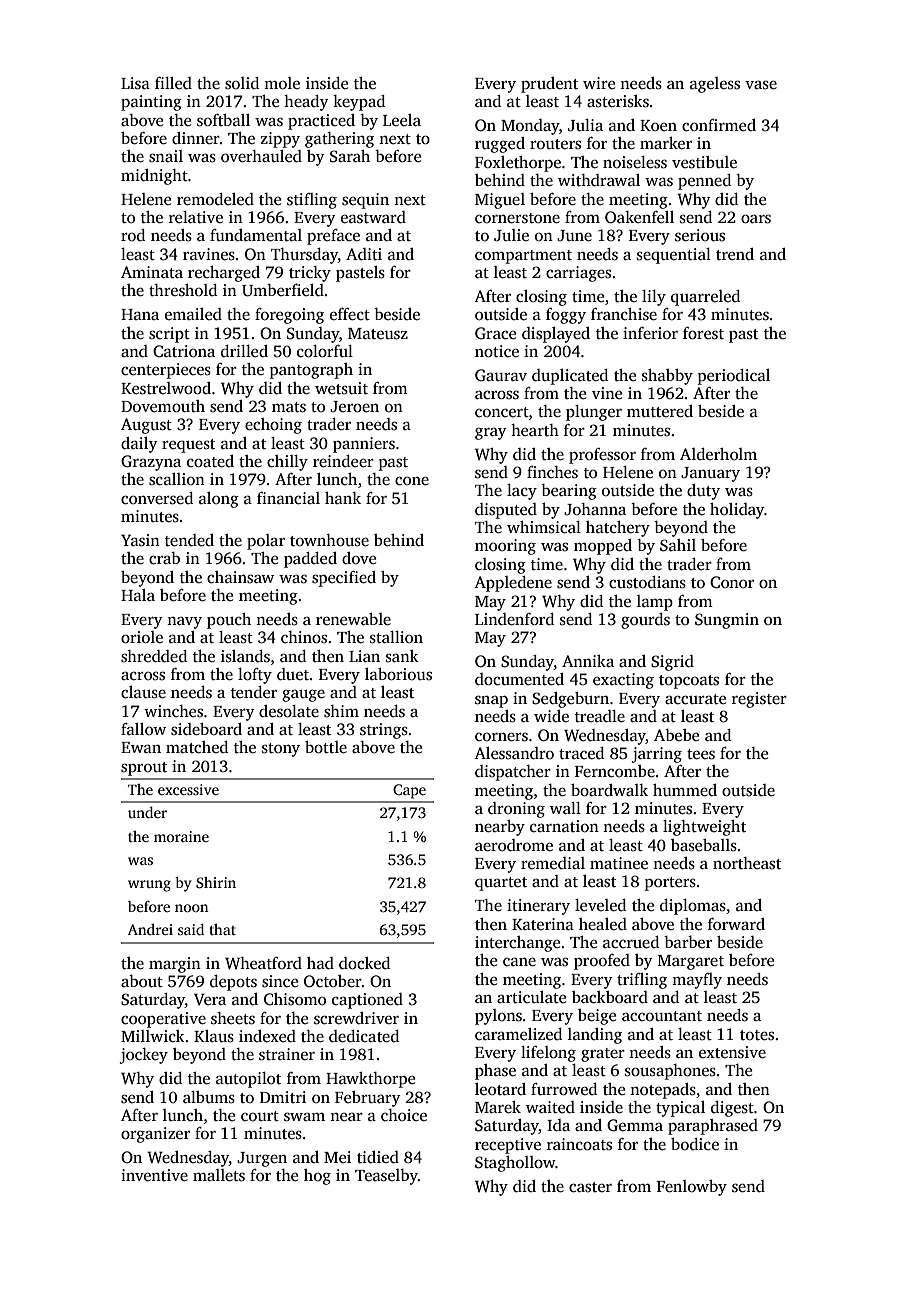  I want to click on northeast, so click(747, 863).
